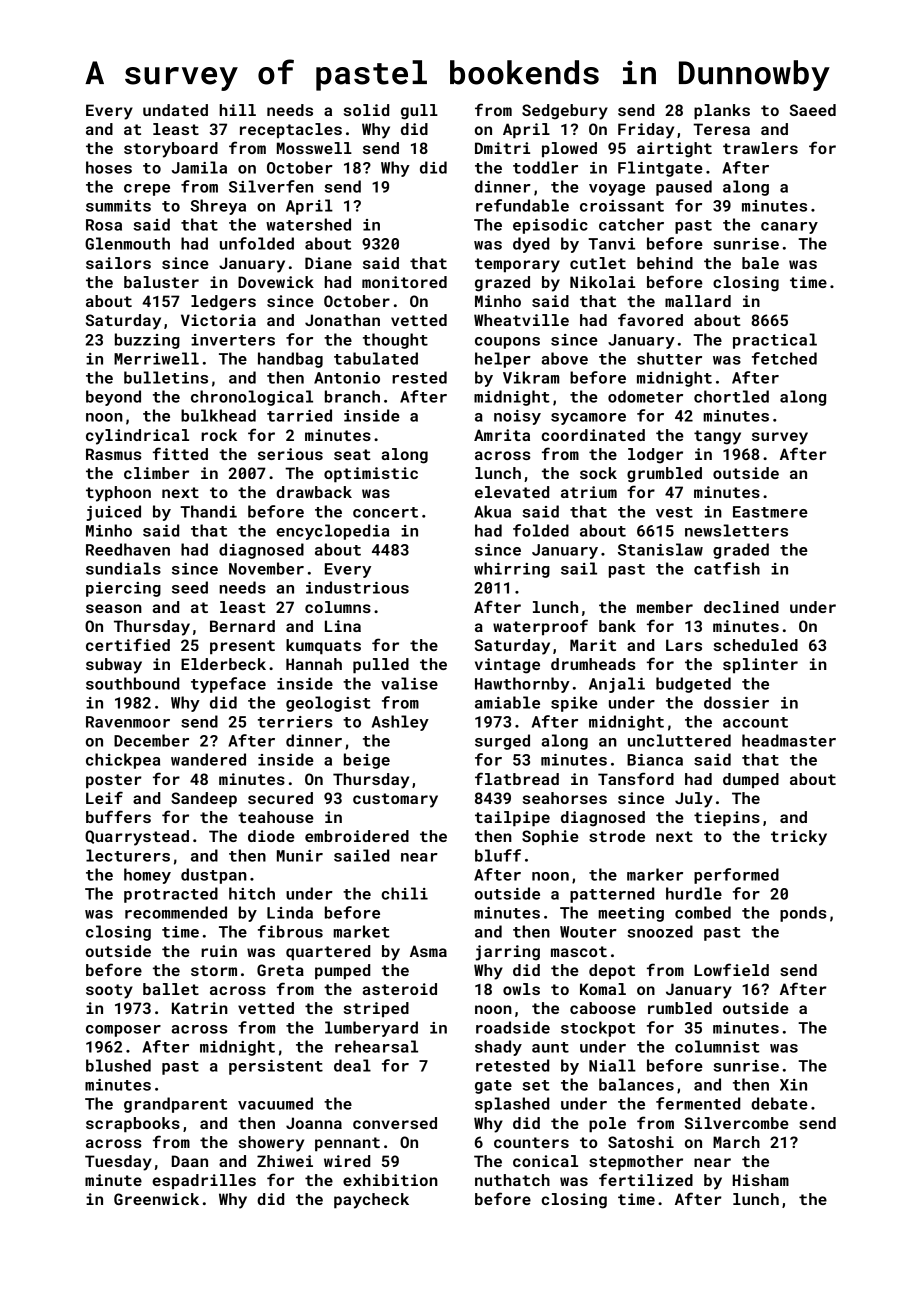 Image resolution: width=924 pixels, height=1308 pixels. What do you see at coordinates (371, 1201) in the image?
I see `paycheck` at bounding box center [371, 1201].
